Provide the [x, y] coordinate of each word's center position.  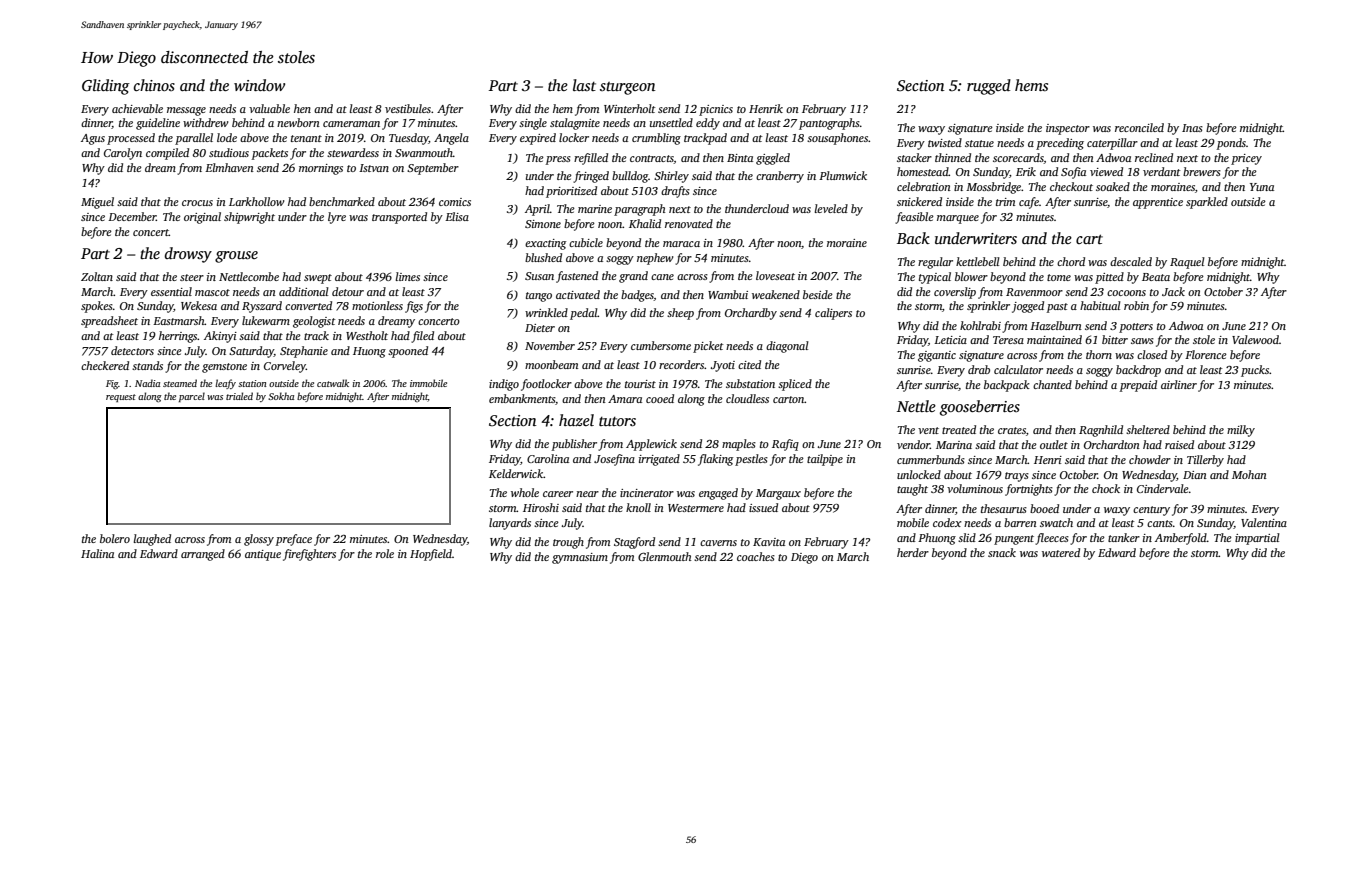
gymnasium [580, 558]
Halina [97, 553]
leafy [225, 384]
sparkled [1207, 203]
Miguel [97, 203]
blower [971, 276]
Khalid [645, 223]
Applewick [651, 445]
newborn [298, 122]
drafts [675, 192]
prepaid [1138, 386]
